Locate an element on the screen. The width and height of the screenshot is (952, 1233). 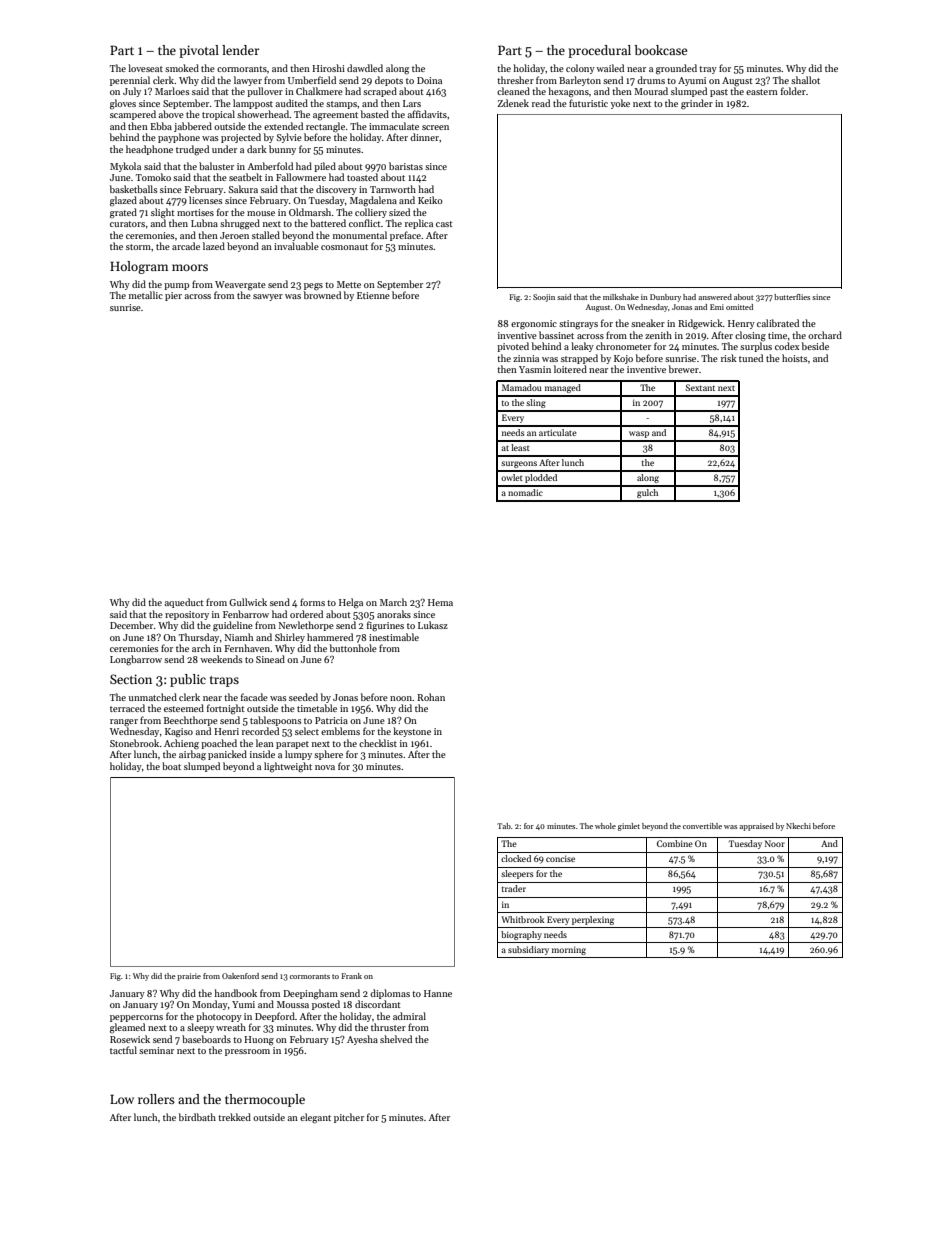
Etienne is located at coordinates (373, 295).
